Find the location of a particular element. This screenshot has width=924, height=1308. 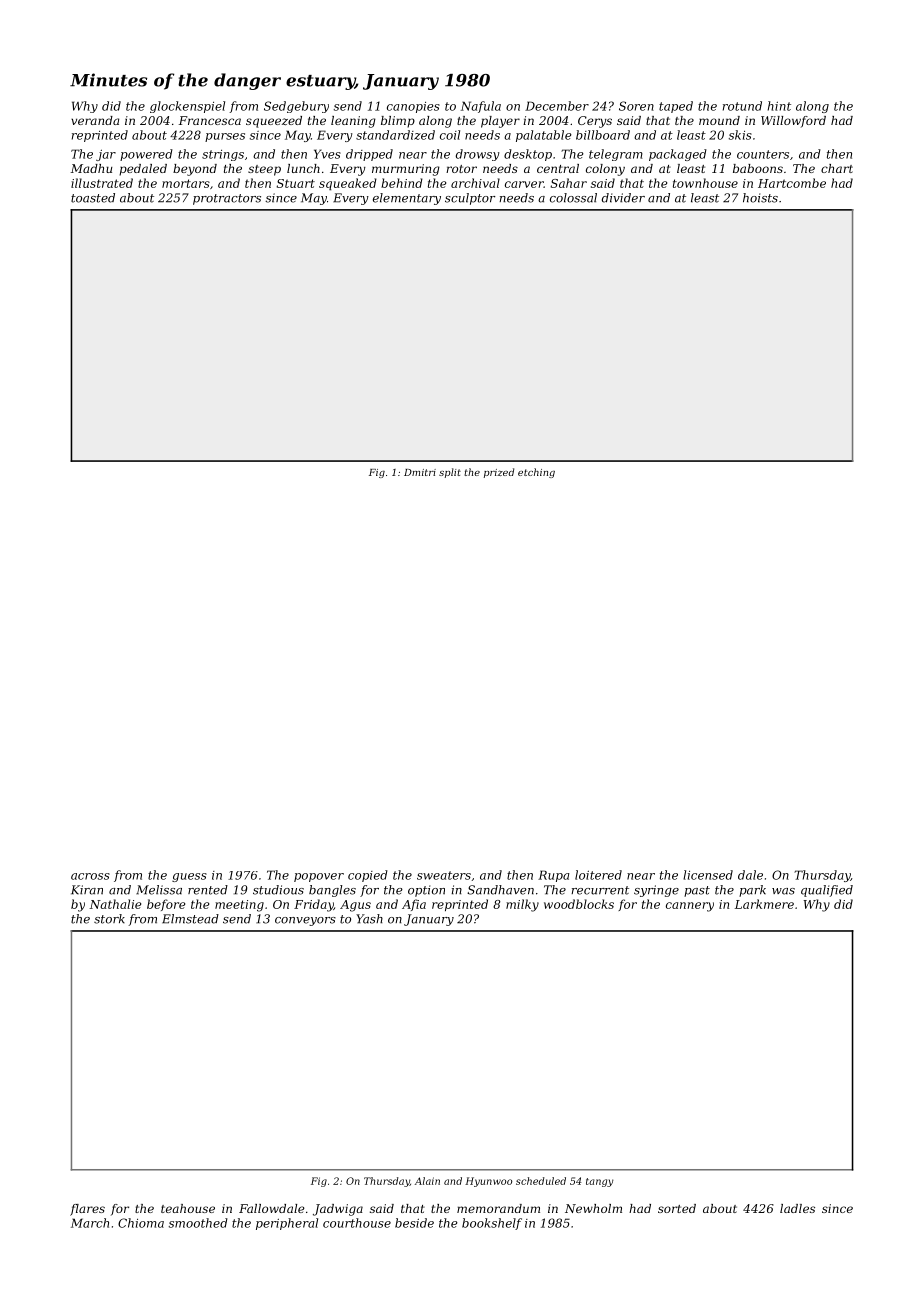

teahouse is located at coordinates (188, 1208).
